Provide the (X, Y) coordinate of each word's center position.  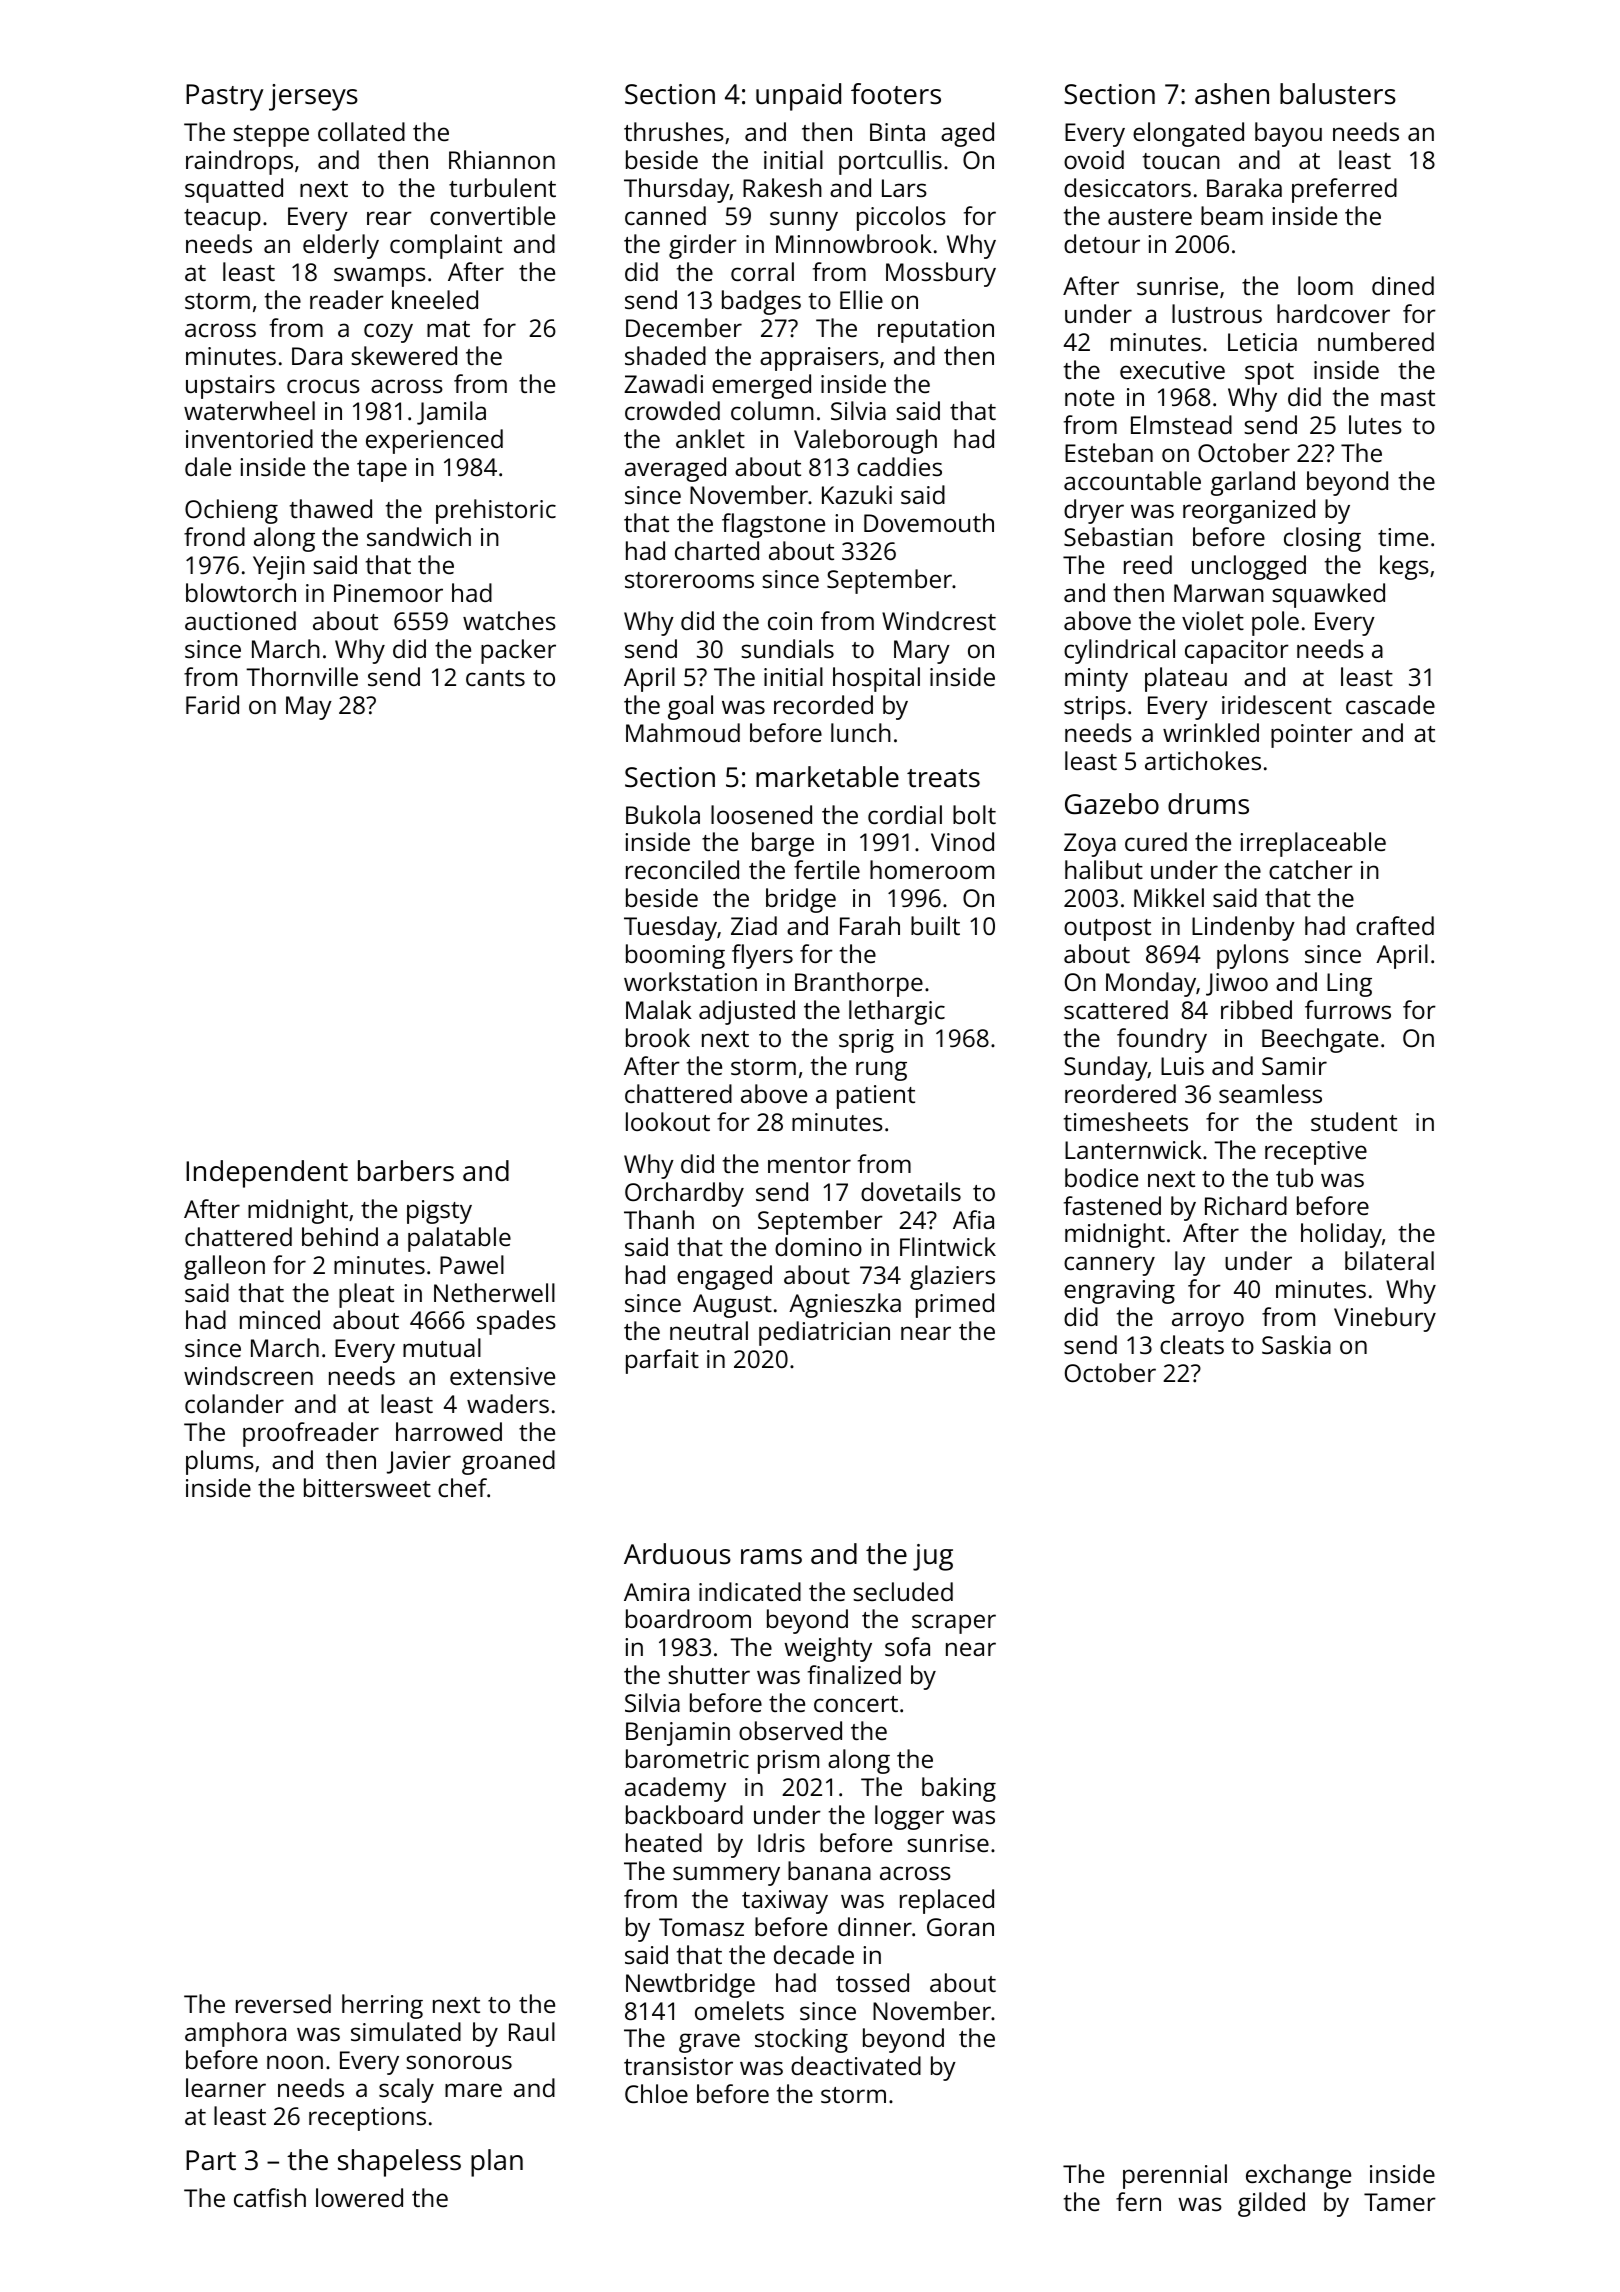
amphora (235, 2034)
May (309, 708)
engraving (1119, 1292)
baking (959, 1789)
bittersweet (367, 1487)
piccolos (901, 218)
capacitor (1237, 652)
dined (1403, 285)
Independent (267, 1174)
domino (818, 1246)
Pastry (225, 97)
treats (943, 778)
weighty (828, 1649)
